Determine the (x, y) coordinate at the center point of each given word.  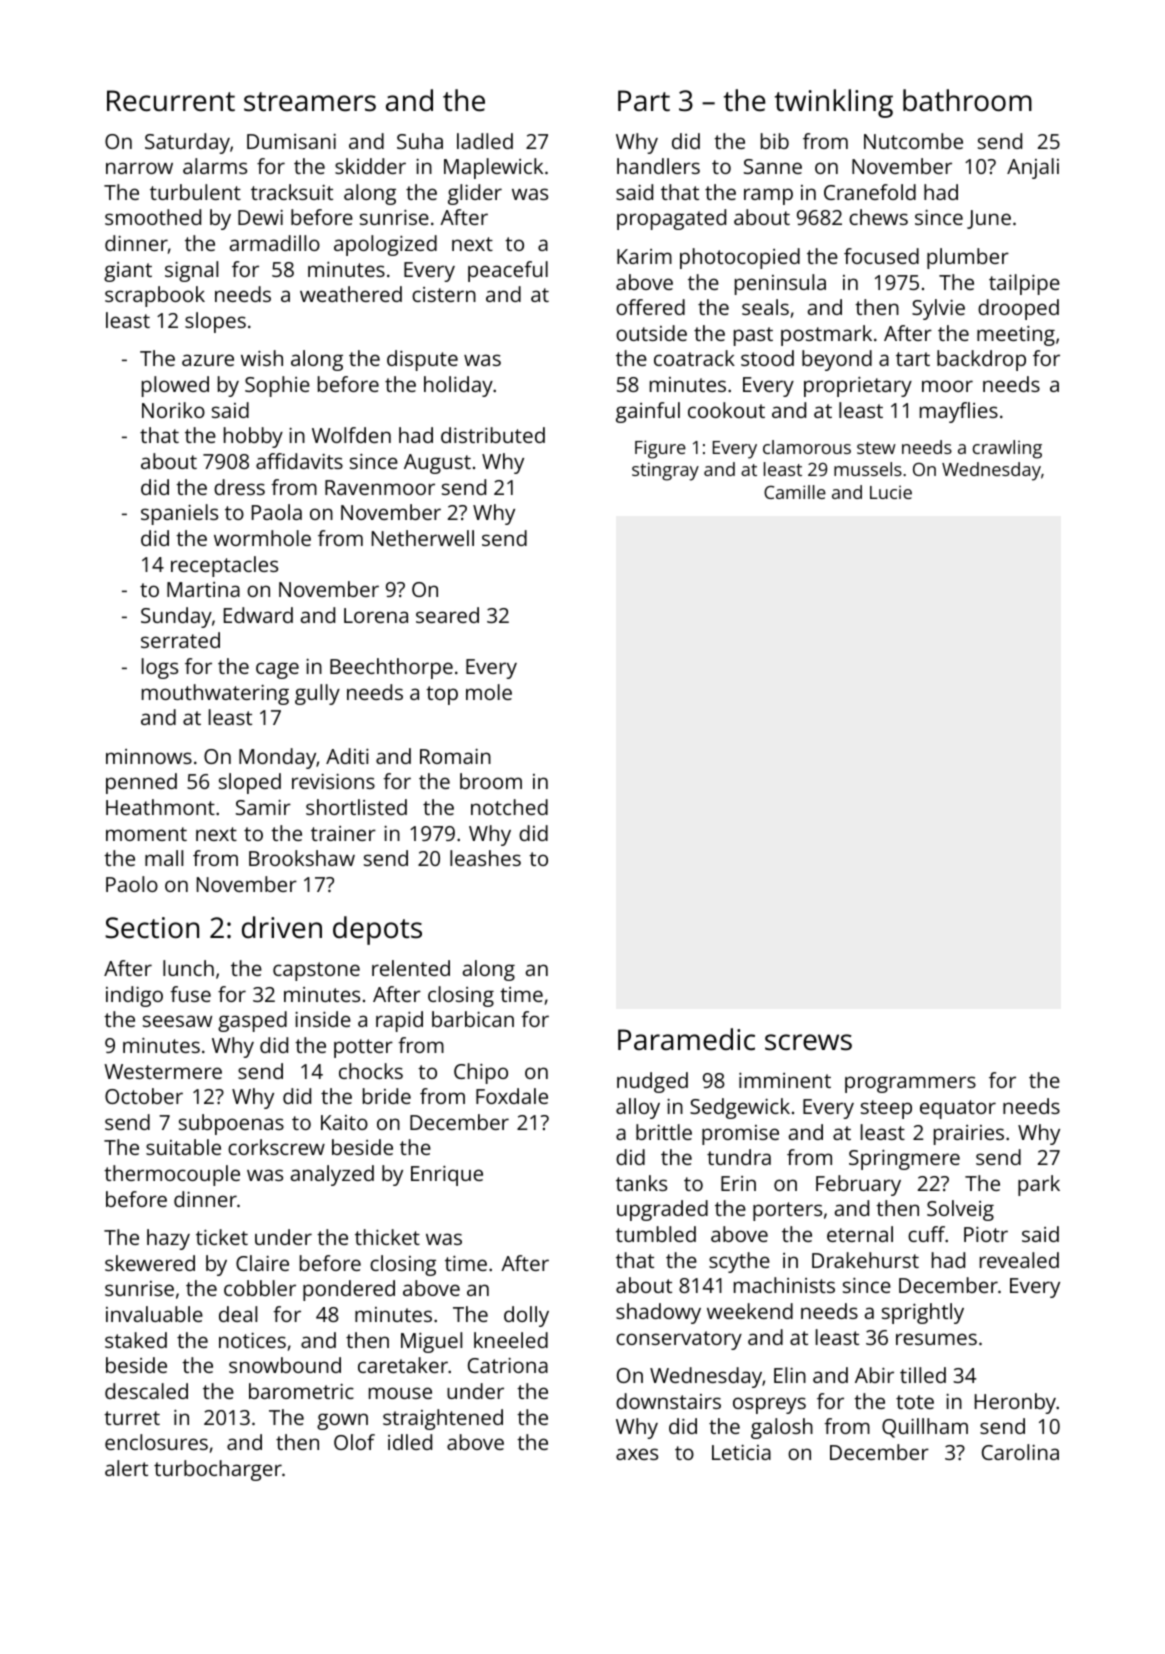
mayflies (959, 412)
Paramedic (686, 1039)
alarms (215, 166)
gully (317, 694)
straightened (443, 1419)
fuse (190, 994)
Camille (795, 492)
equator (958, 1109)
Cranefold (870, 192)
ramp (768, 196)
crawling (1007, 449)
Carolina (1020, 1452)
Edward (258, 615)
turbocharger (218, 1470)
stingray (665, 471)
